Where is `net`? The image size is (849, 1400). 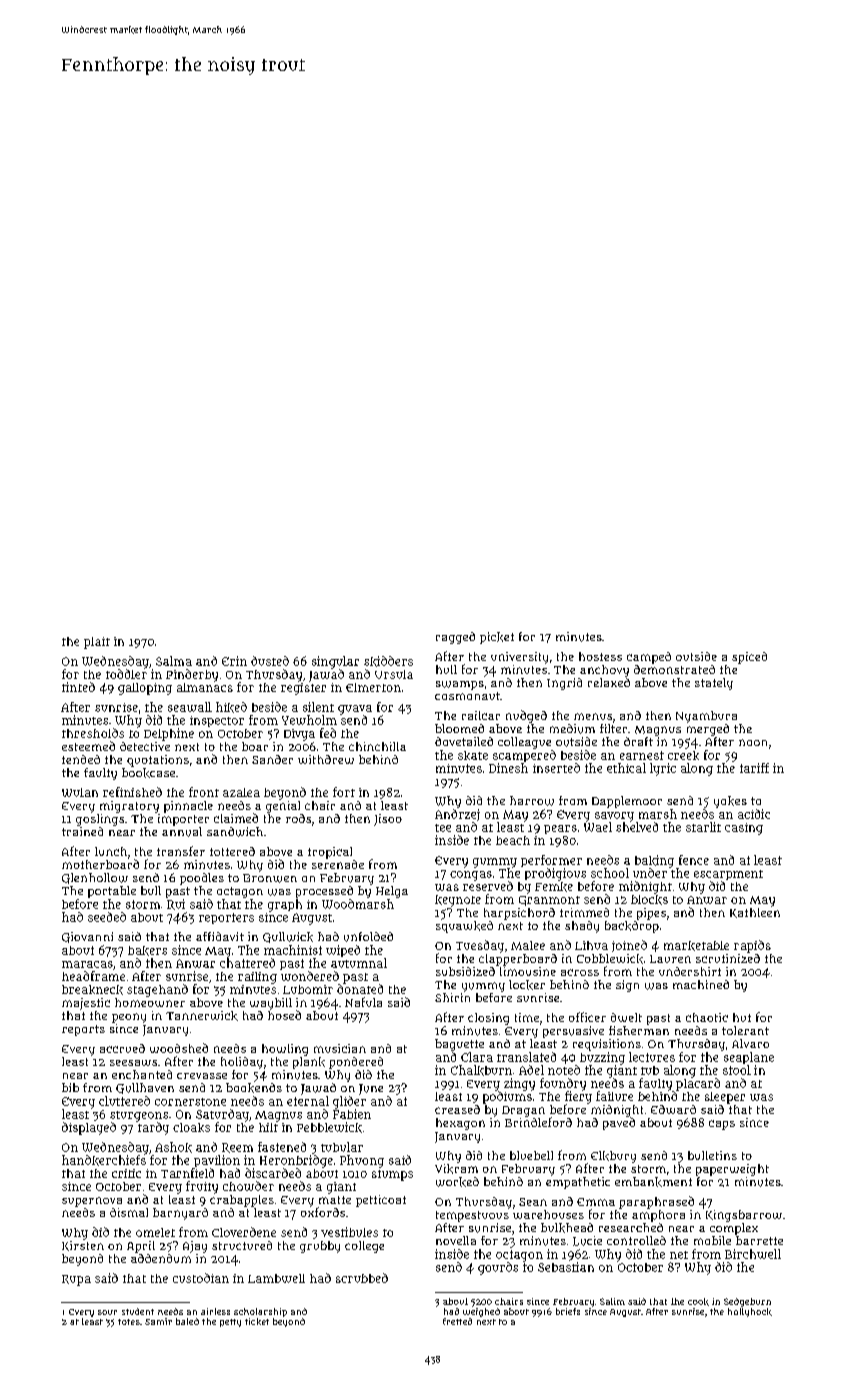
net is located at coordinates (679, 1255).
